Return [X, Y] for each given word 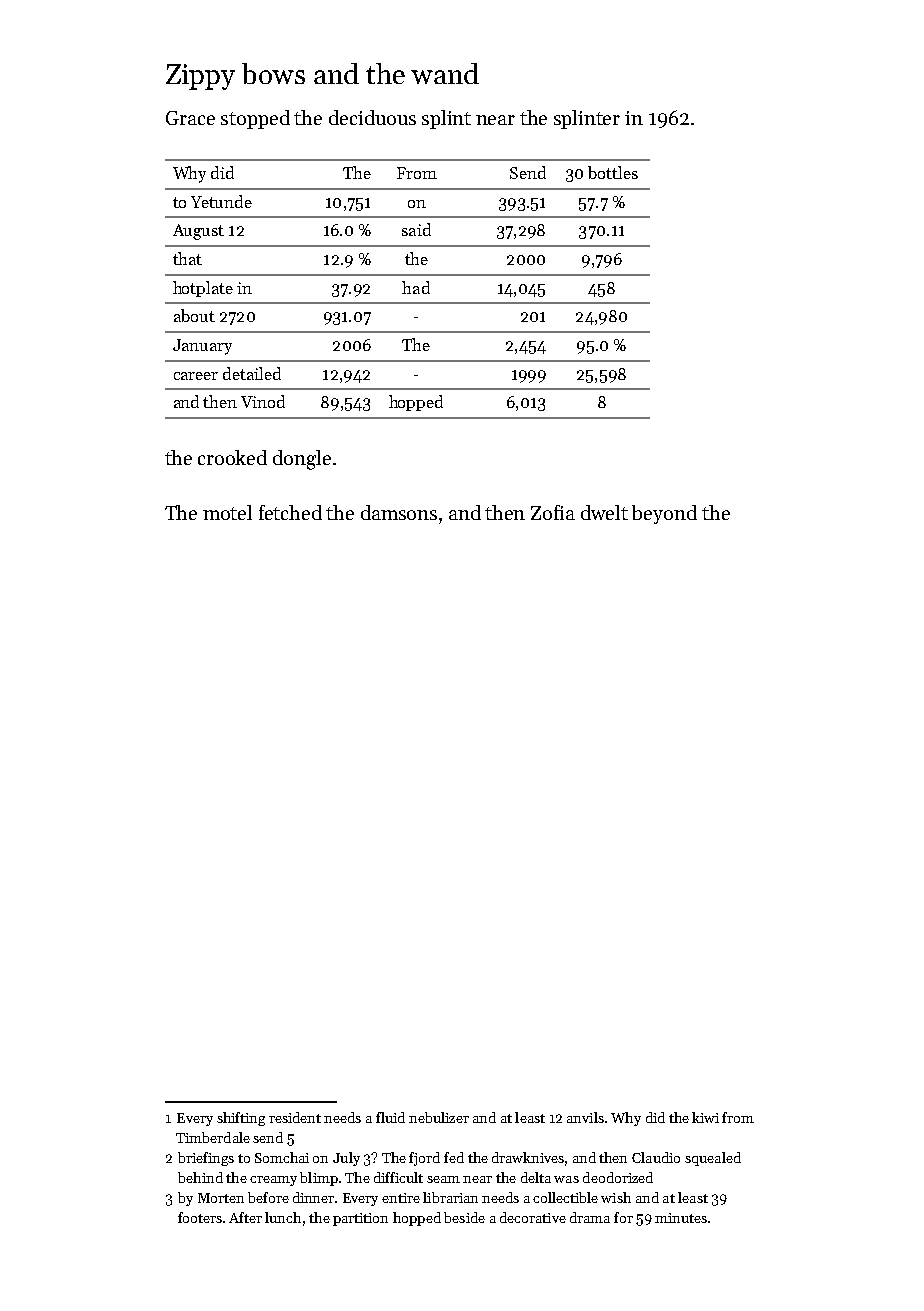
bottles [613, 172]
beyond [664, 514]
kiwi [705, 1117]
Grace [190, 118]
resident [295, 1117]
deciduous [372, 117]
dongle [302, 460]
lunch [283, 1217]
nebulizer [439, 1117]
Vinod [263, 401]
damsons [399, 512]
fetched [290, 512]
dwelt [604, 512]
